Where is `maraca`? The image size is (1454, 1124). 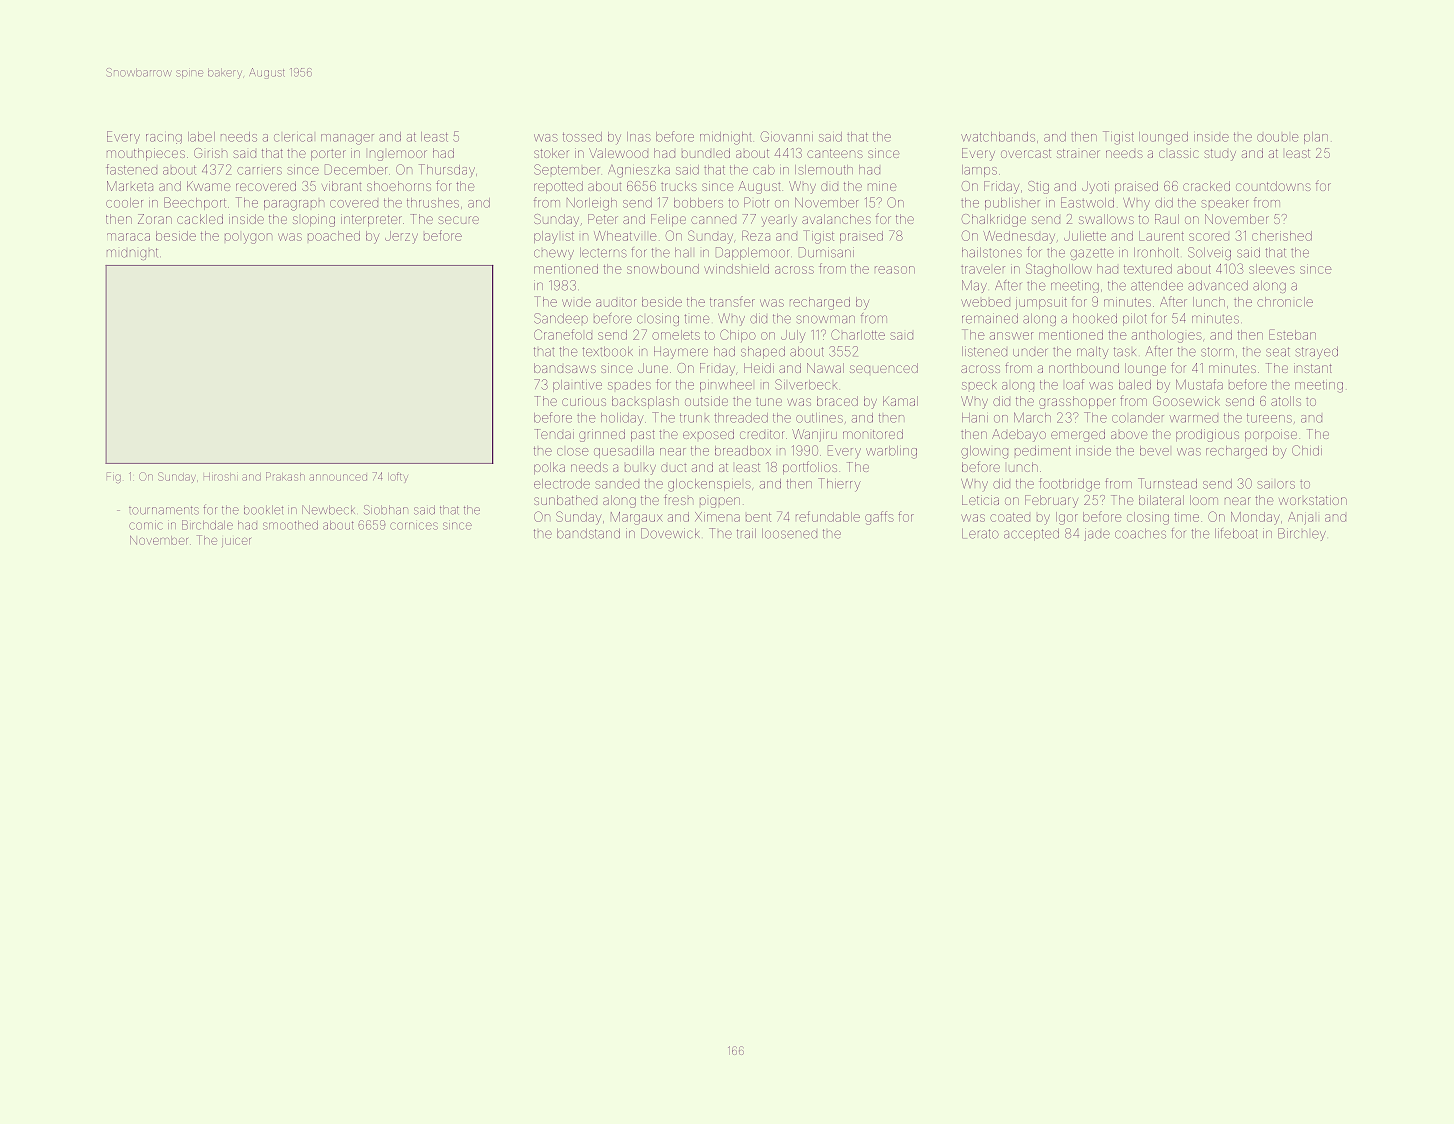
maraca is located at coordinates (128, 237).
